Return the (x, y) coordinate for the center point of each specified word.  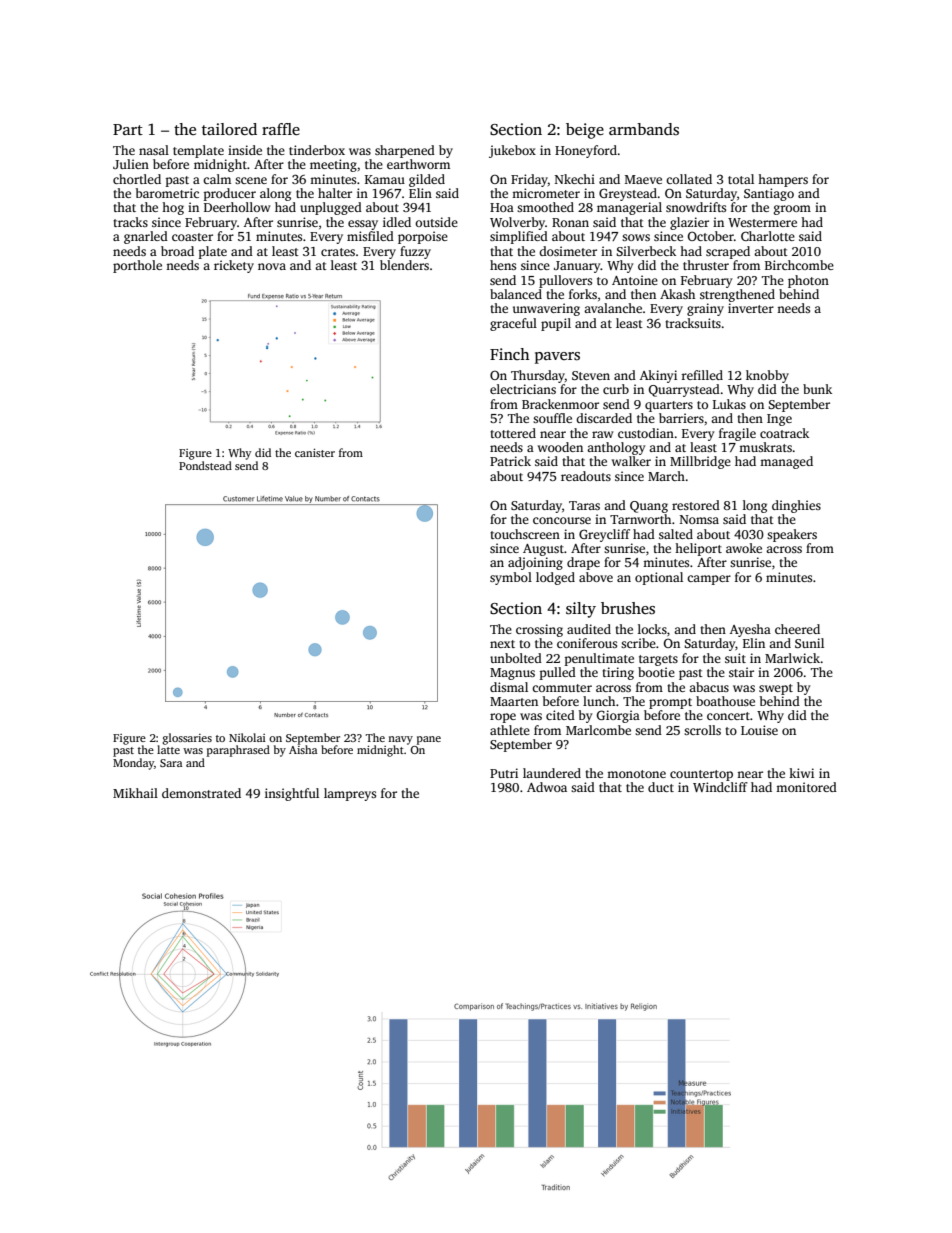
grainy (705, 309)
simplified (519, 237)
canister (315, 452)
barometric (167, 193)
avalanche (613, 308)
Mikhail (135, 793)
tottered (513, 433)
